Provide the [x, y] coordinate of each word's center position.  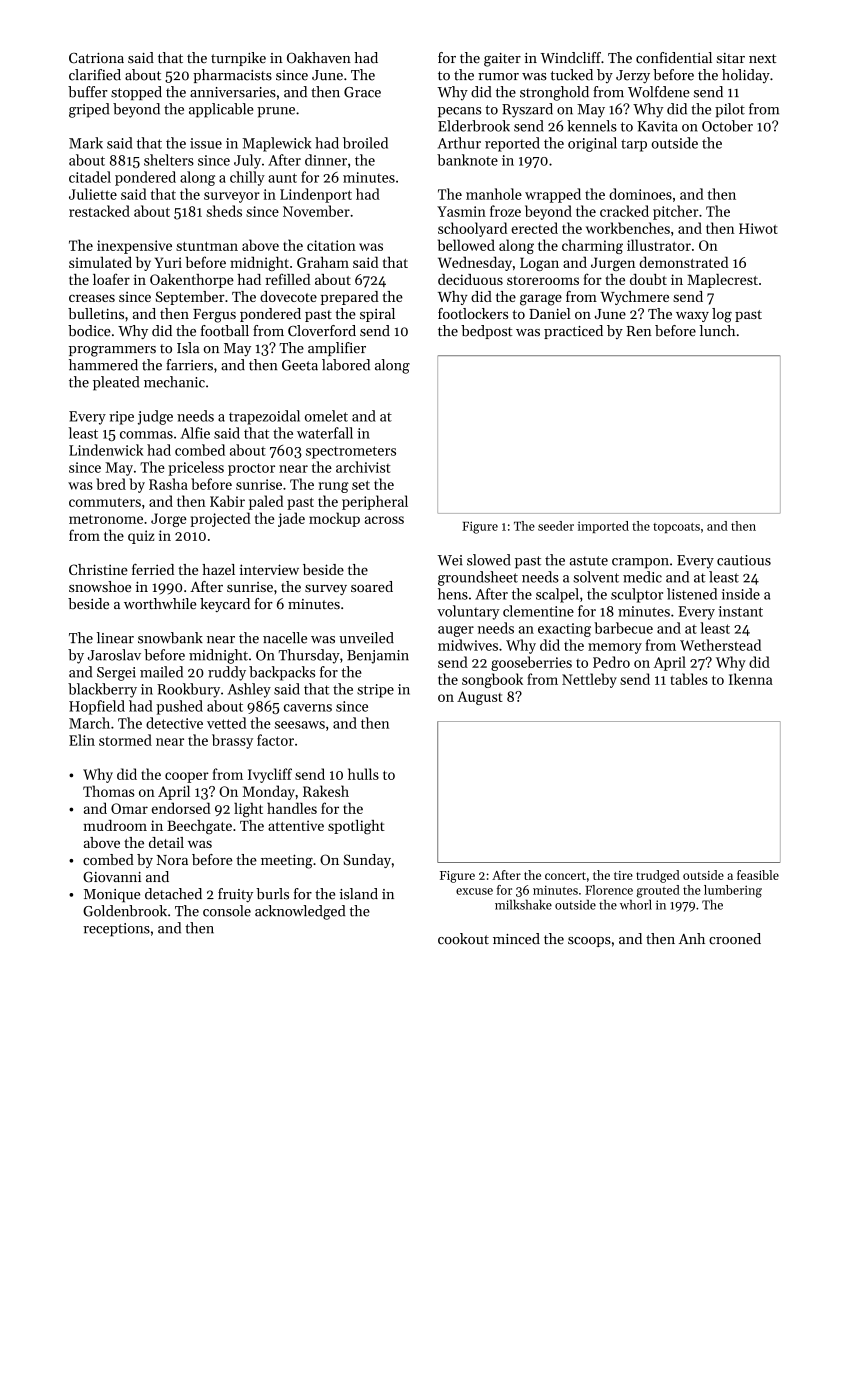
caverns [308, 708]
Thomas [108, 791]
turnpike [238, 59]
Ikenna [751, 679]
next [762, 59]
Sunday [367, 861]
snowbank [170, 638]
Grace [362, 92]
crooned [735, 939]
